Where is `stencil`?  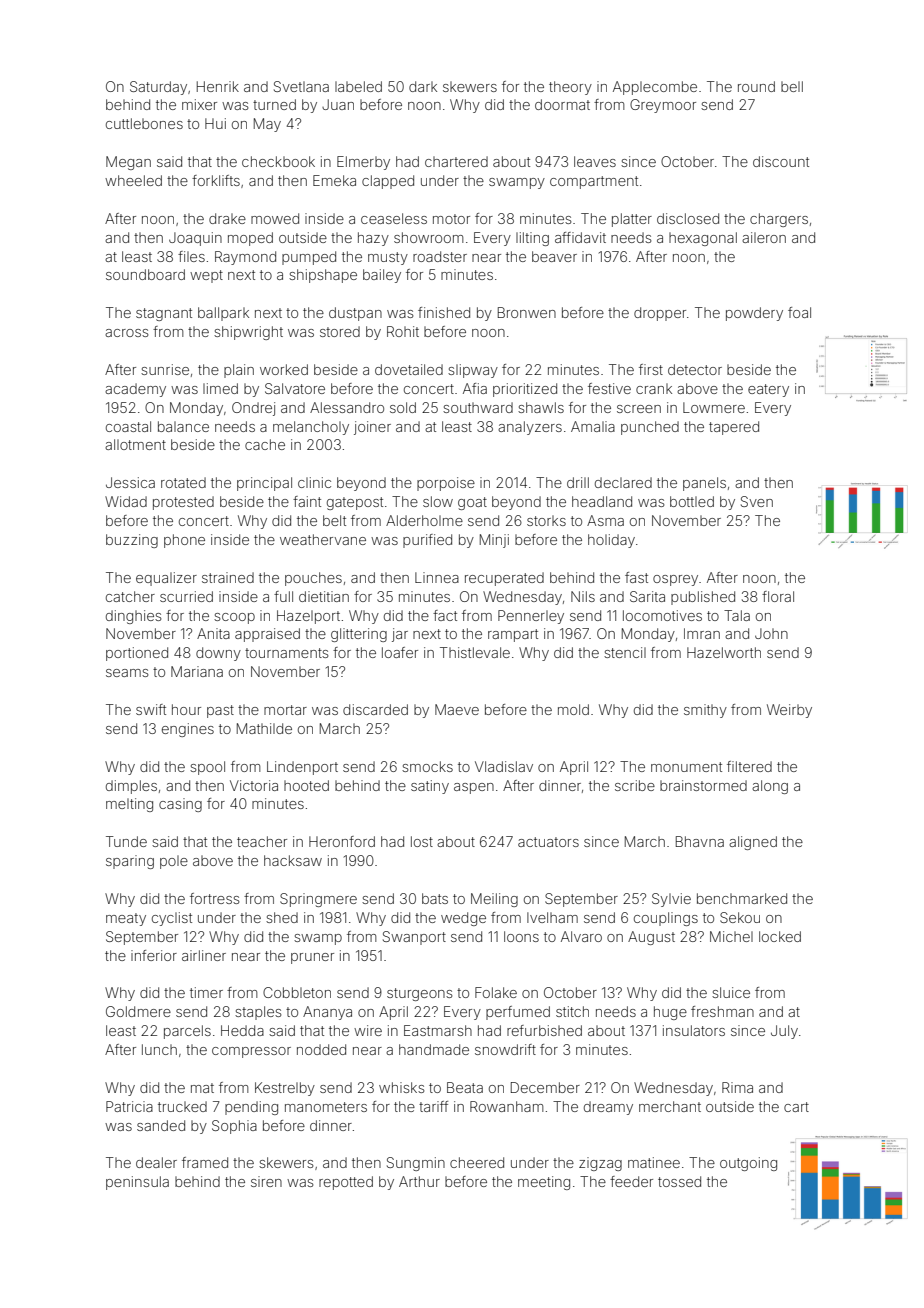 stencil is located at coordinates (625, 652).
